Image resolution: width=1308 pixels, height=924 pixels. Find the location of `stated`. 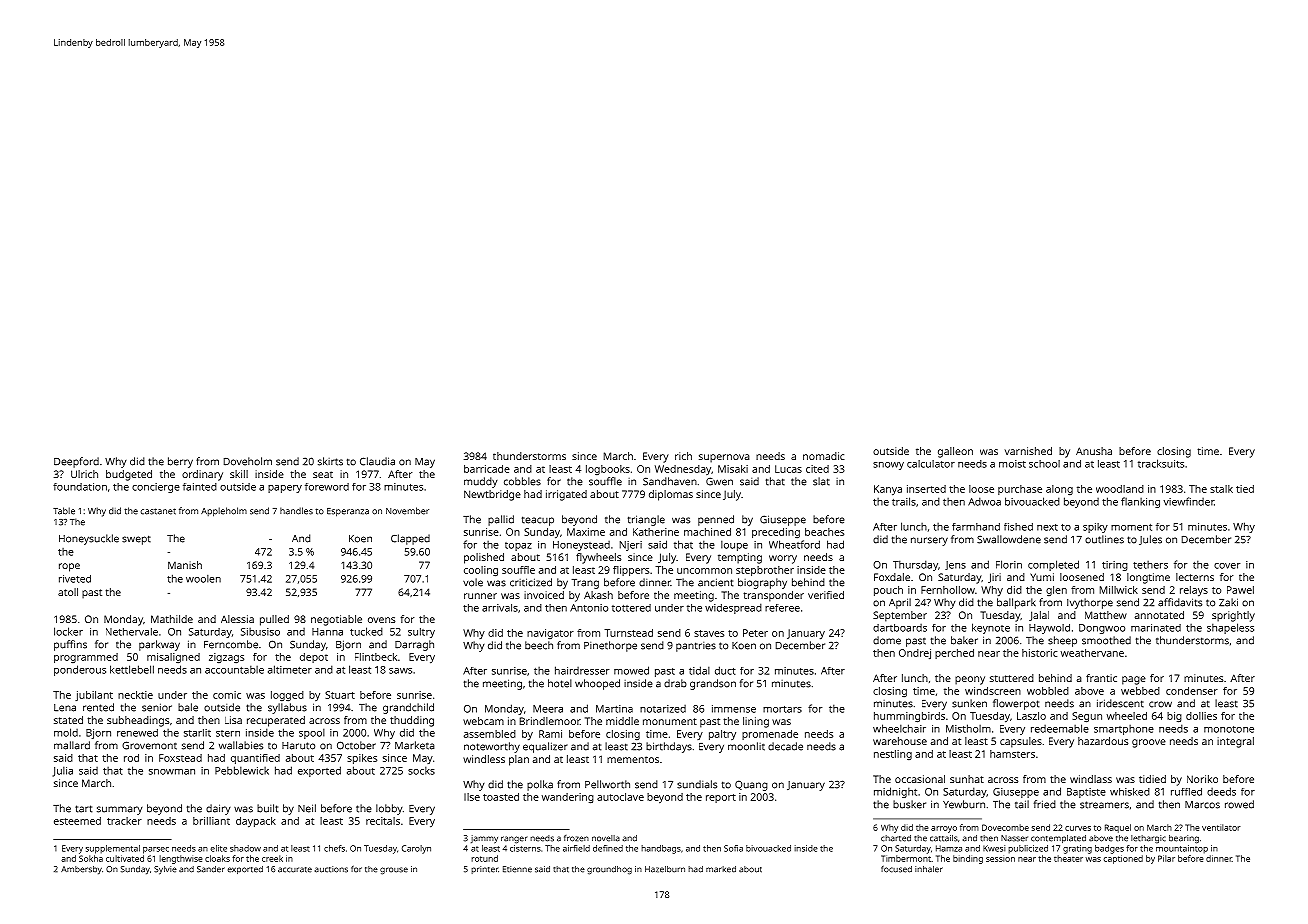

stated is located at coordinates (68, 720).
